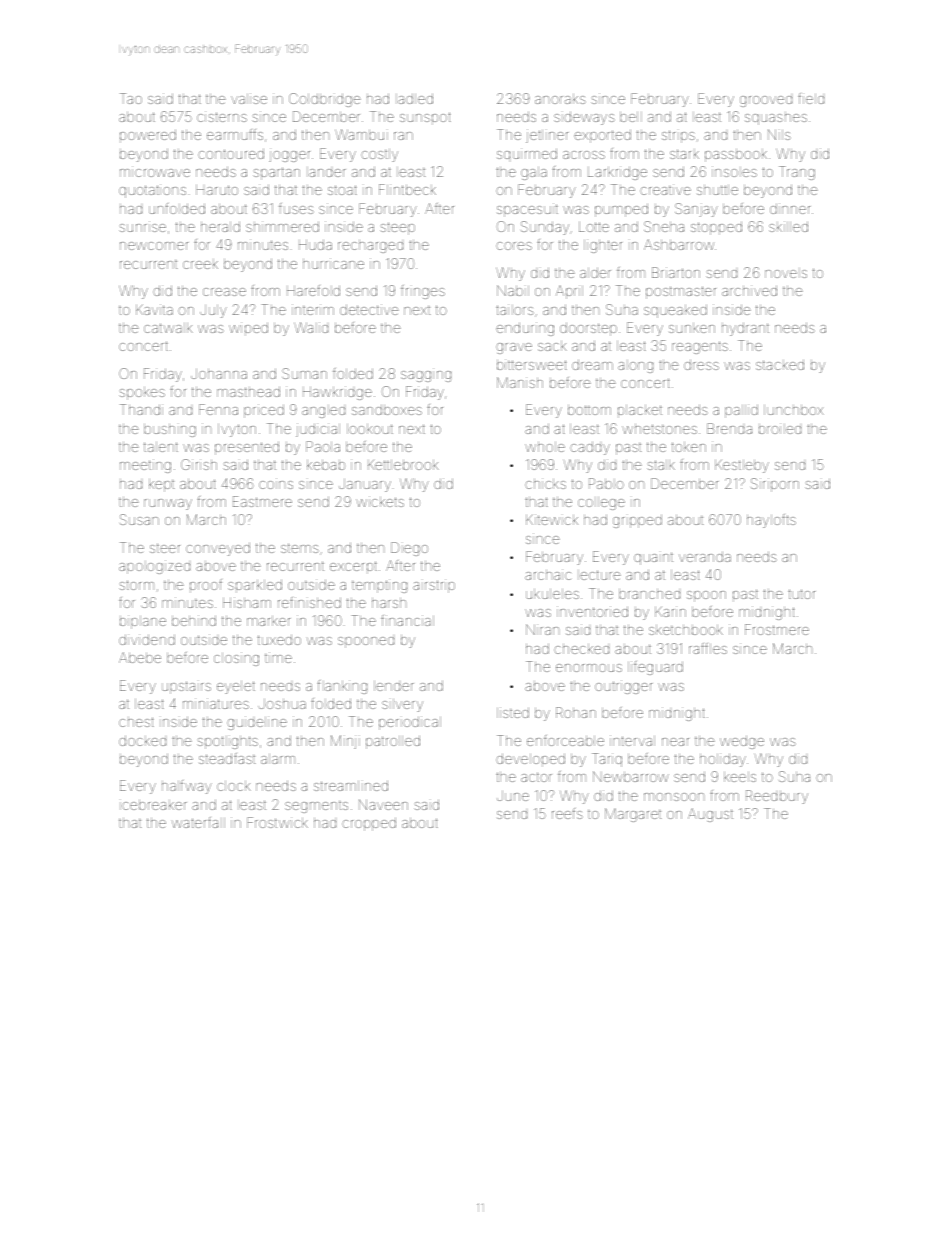 The height and width of the screenshot is (1233, 952). I want to click on stalk, so click(661, 465).
